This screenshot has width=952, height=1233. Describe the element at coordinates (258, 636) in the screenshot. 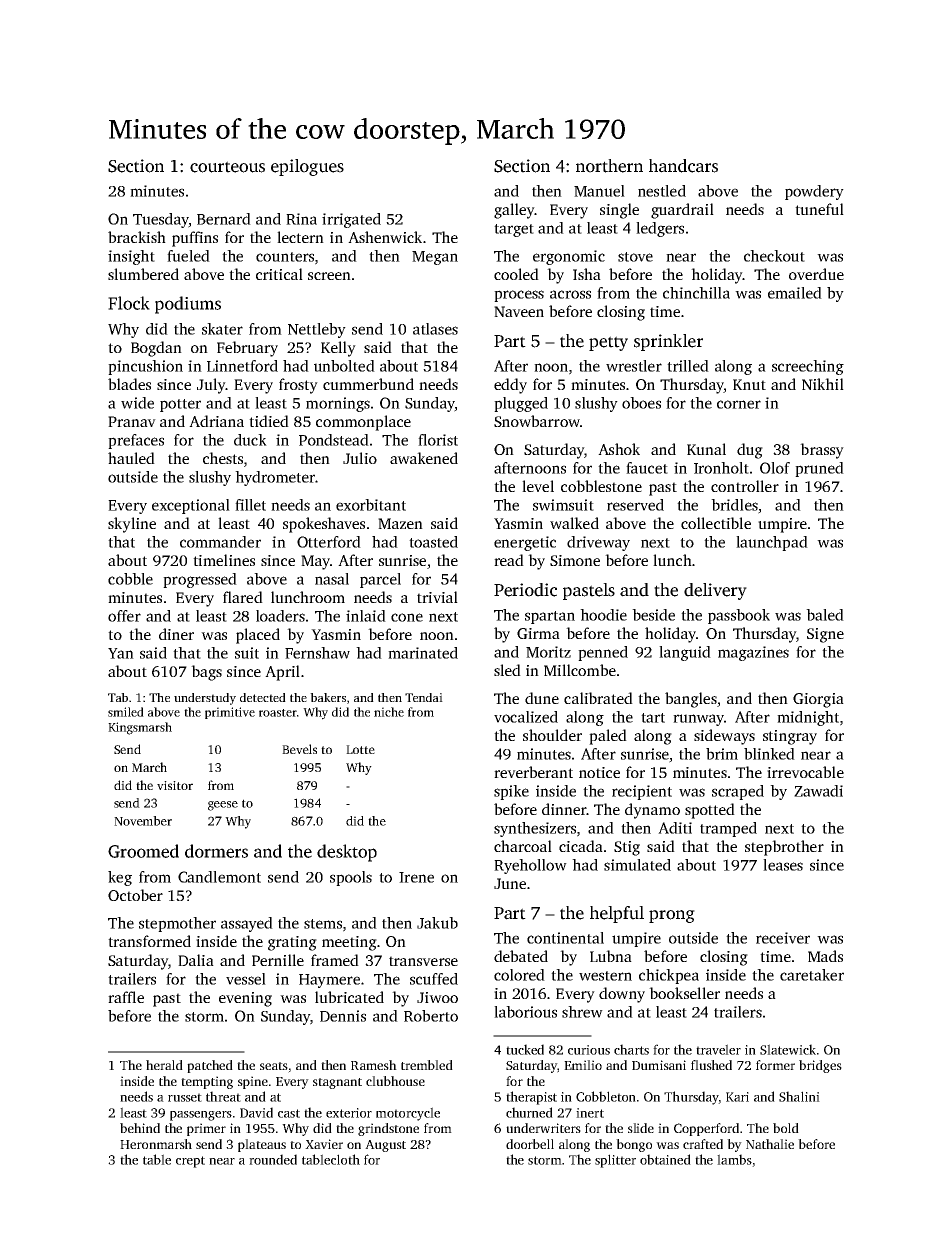

I see `placed` at that location.
